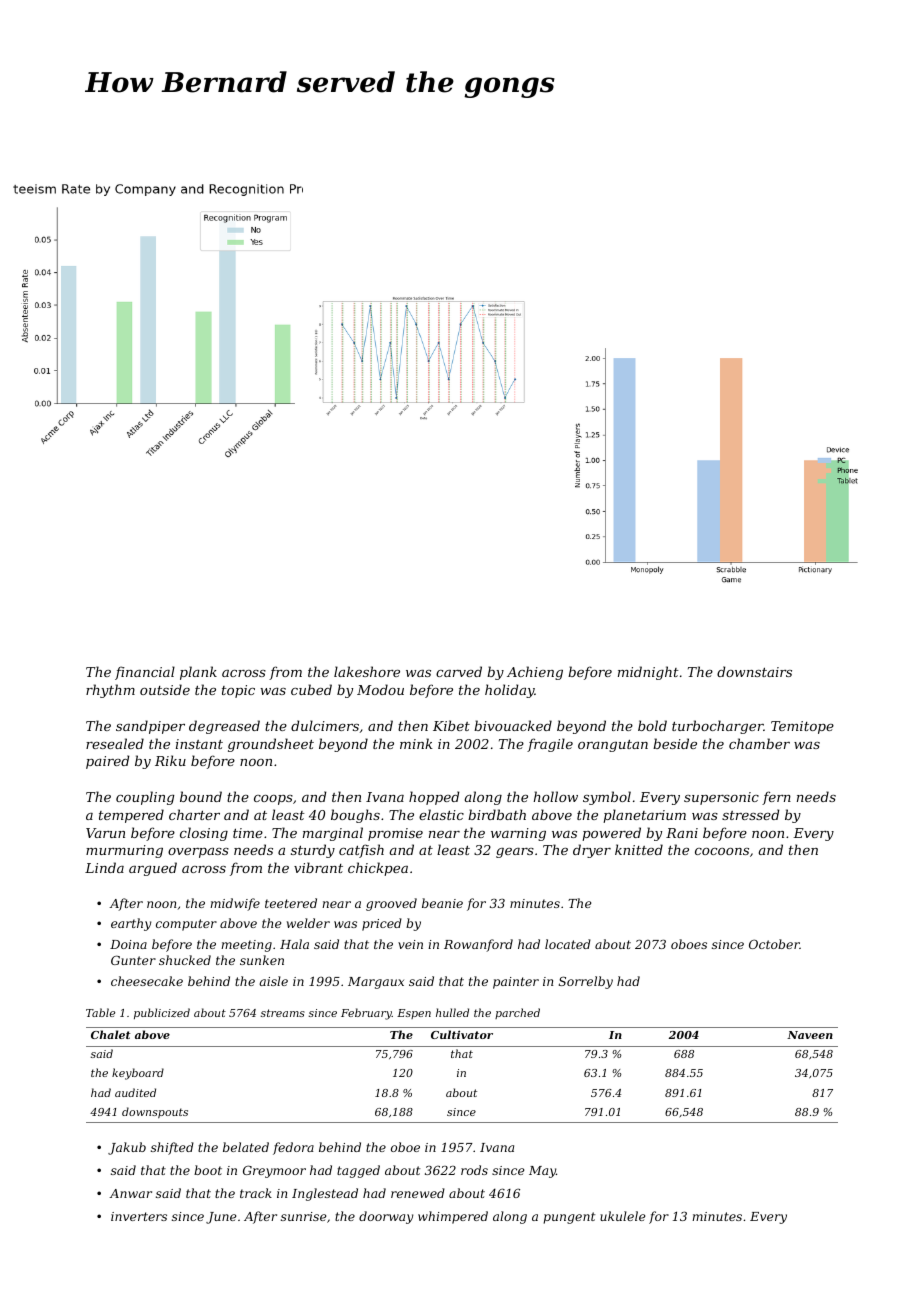 This image has height=1308, width=924. Describe the element at coordinates (131, 816) in the image. I see `tempered` at that location.
